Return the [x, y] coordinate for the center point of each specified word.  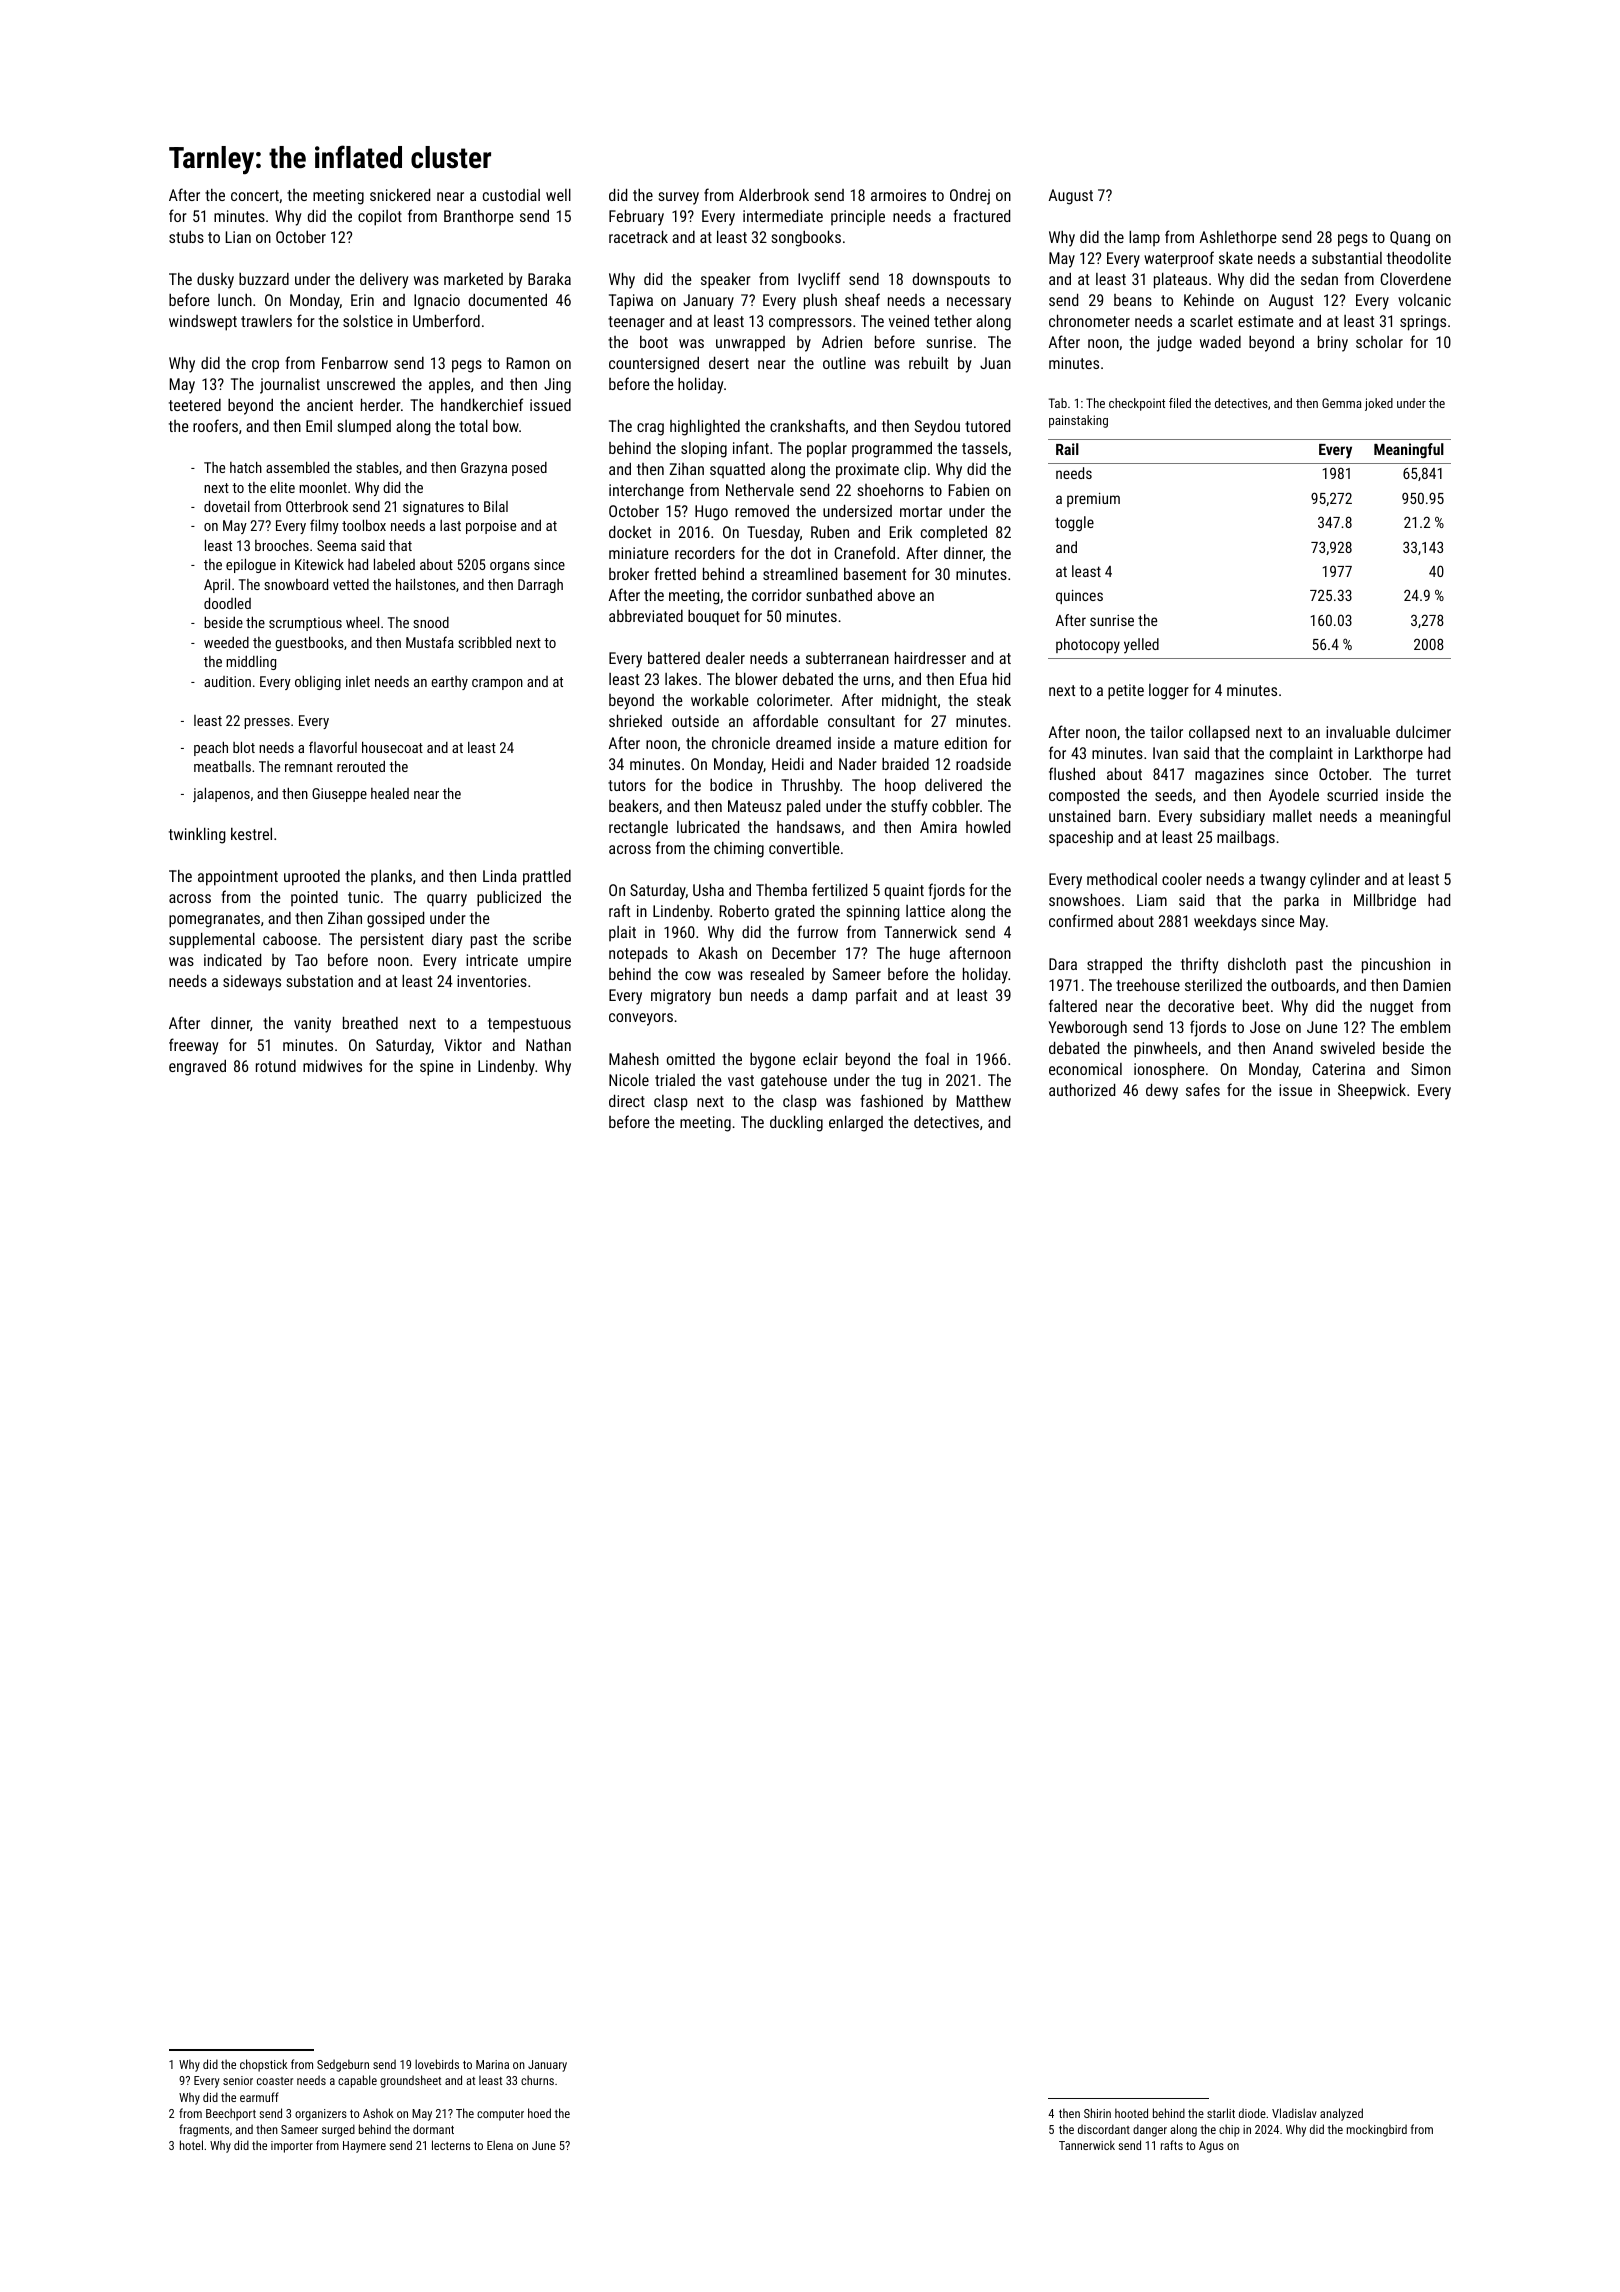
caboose [290, 938]
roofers [215, 425]
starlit [1221, 2113]
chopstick [263, 2065]
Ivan [1165, 753]
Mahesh [634, 1059]
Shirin [1097, 2113]
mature [916, 743]
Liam [1152, 900]
